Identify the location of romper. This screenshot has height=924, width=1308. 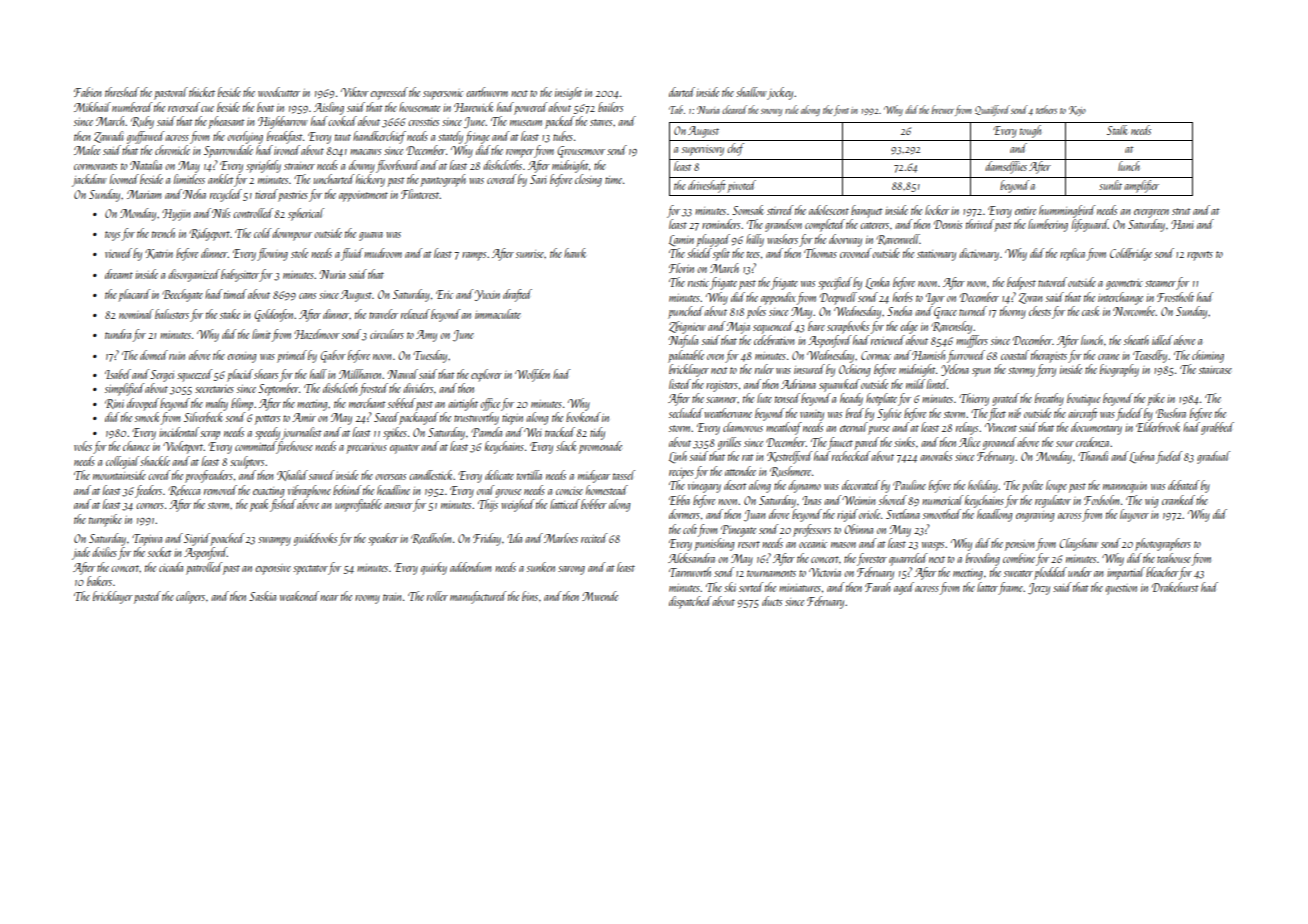
(520, 153).
